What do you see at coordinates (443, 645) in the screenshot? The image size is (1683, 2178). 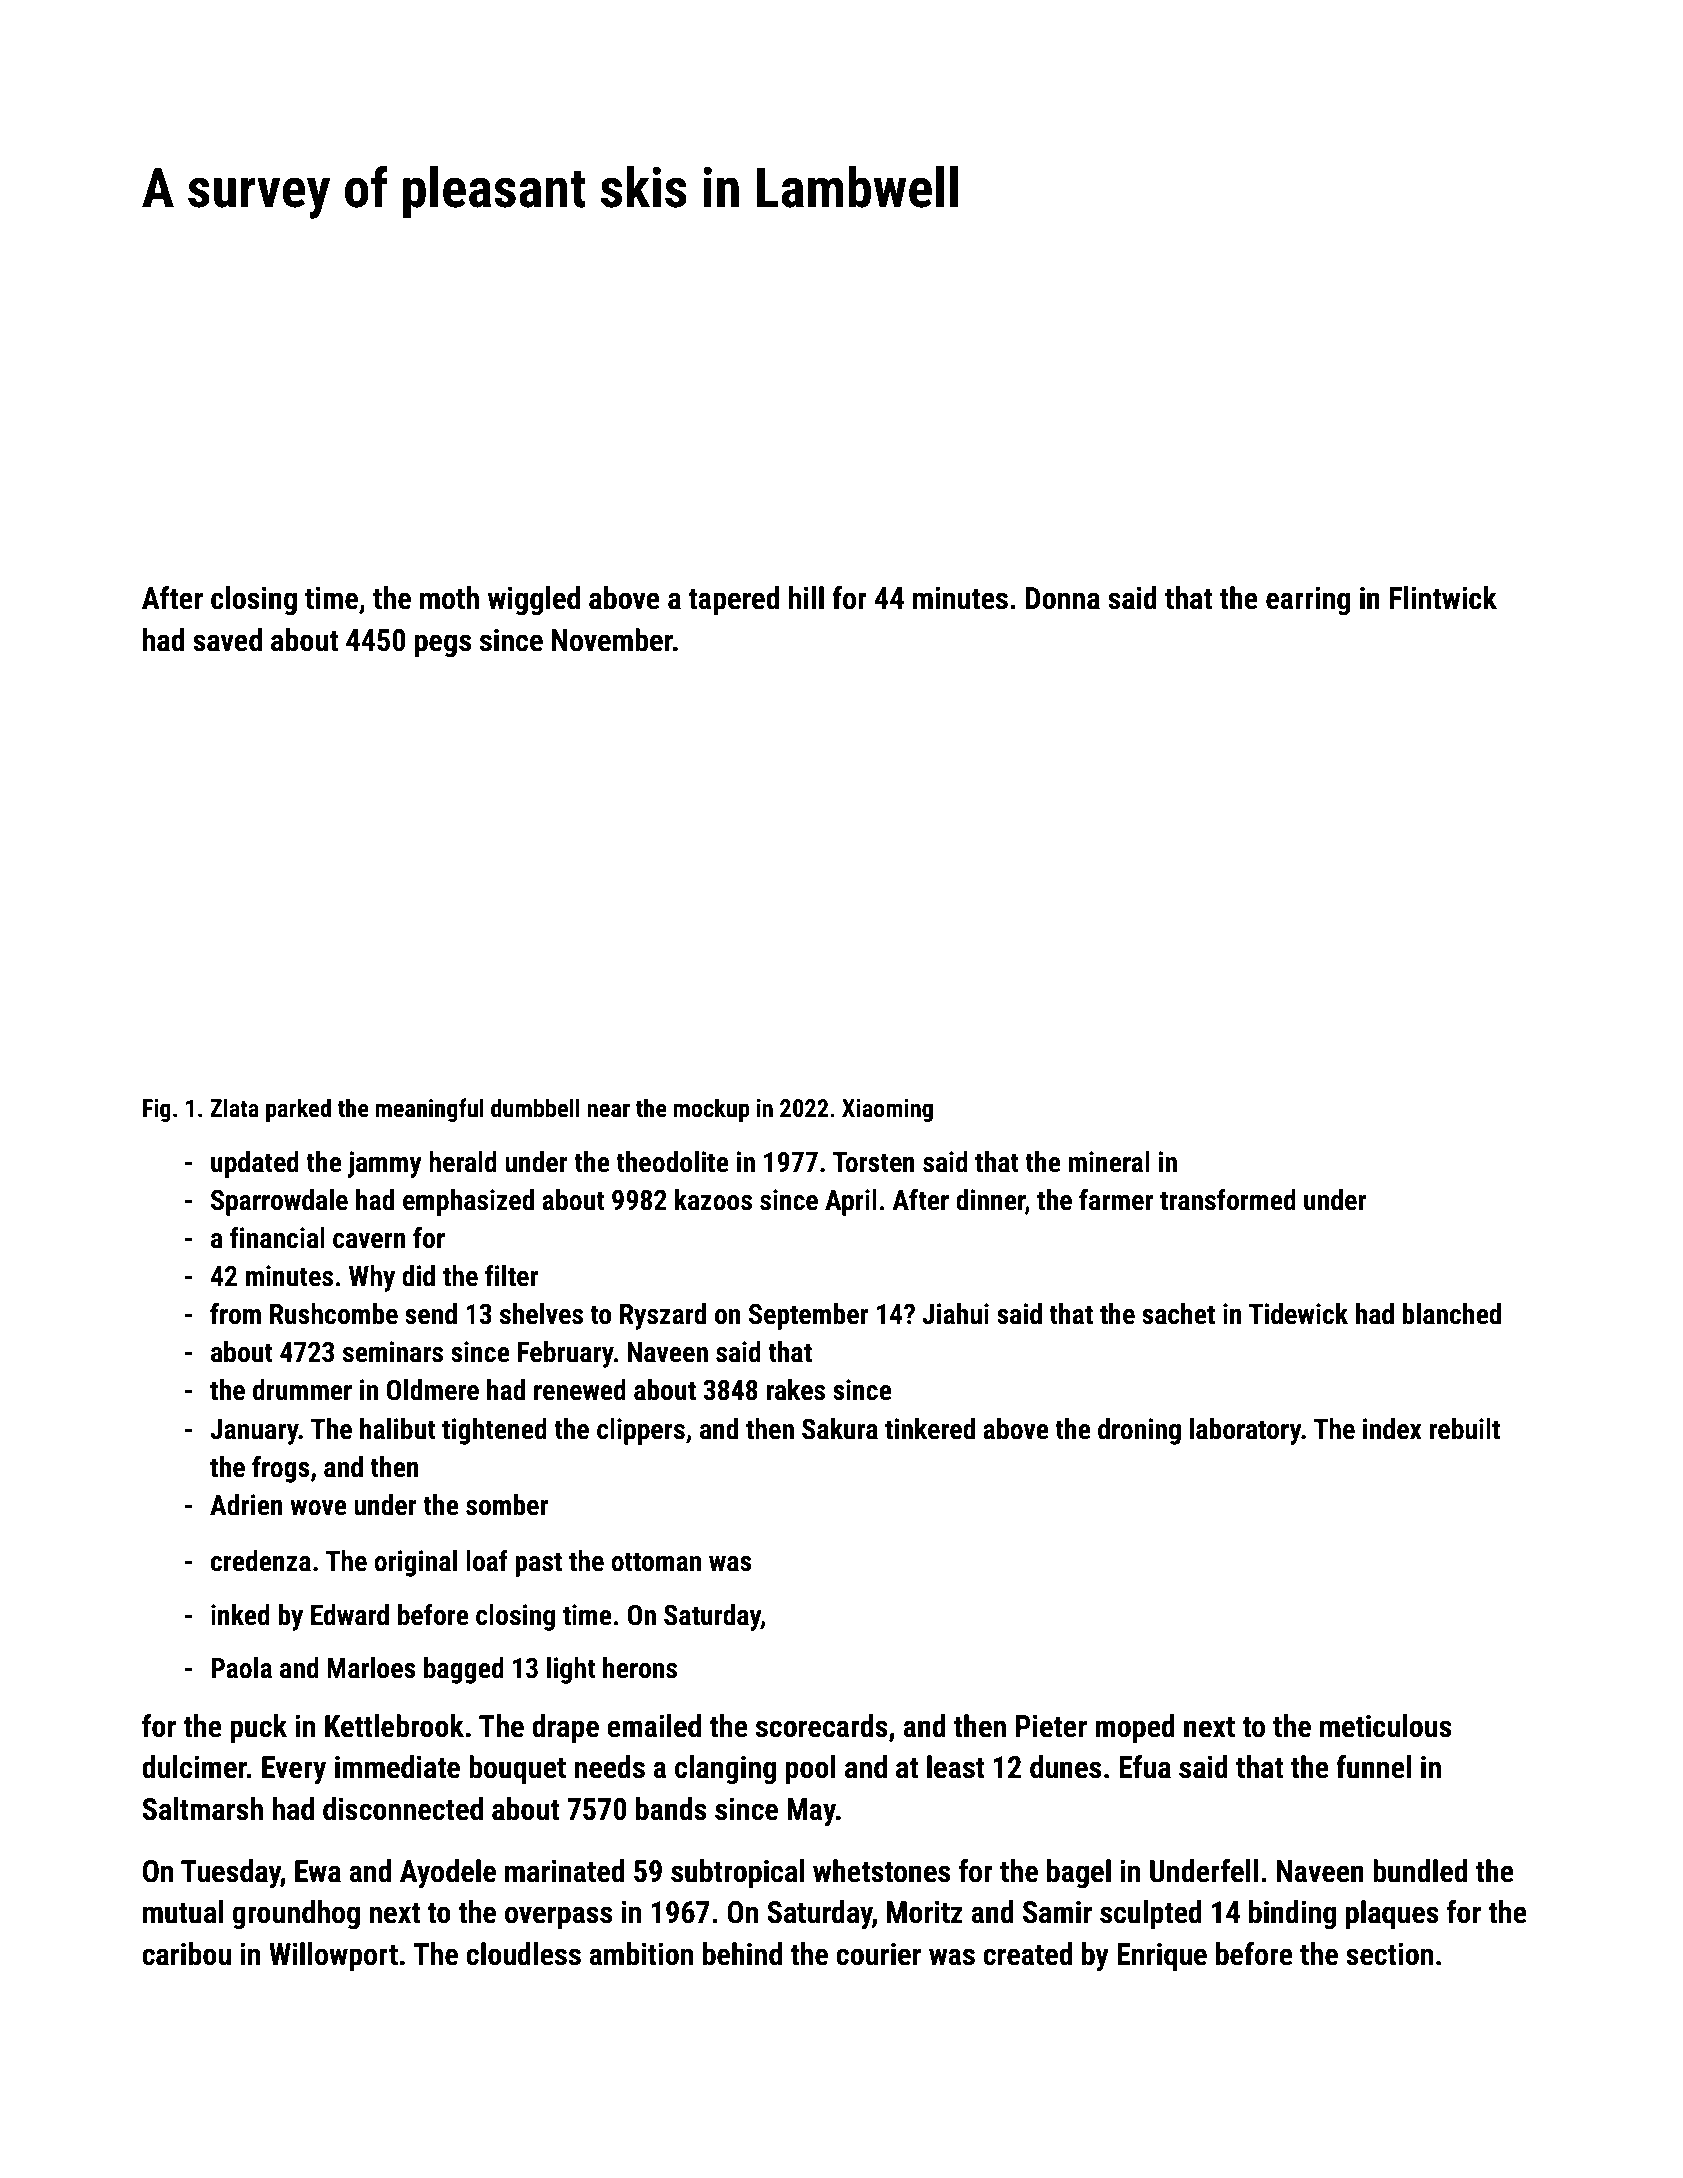 I see `pegs` at bounding box center [443, 645].
